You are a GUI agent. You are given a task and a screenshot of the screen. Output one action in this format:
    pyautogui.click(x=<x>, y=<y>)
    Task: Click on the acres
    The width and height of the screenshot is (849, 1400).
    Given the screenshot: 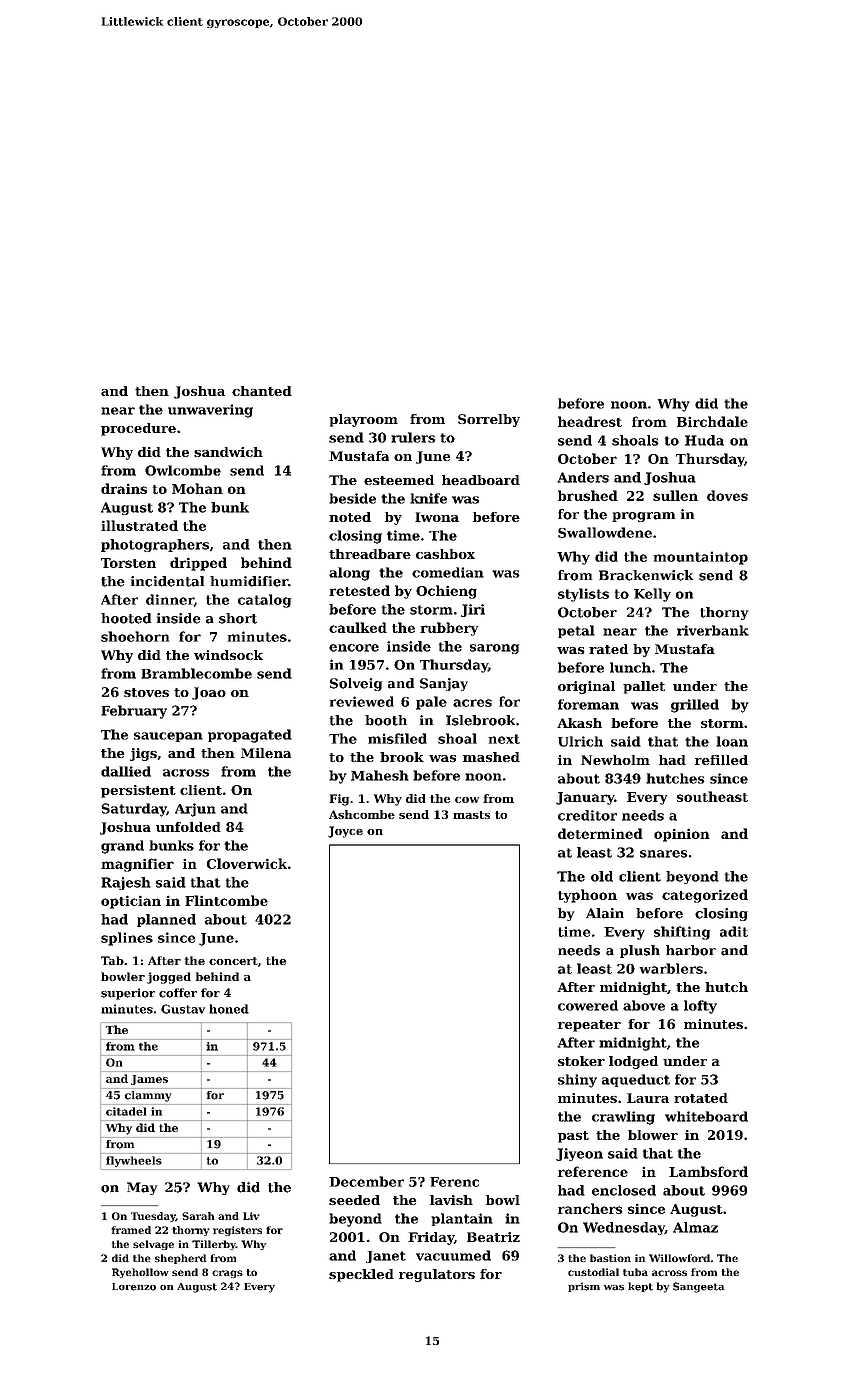 What is the action you would take?
    pyautogui.click(x=472, y=703)
